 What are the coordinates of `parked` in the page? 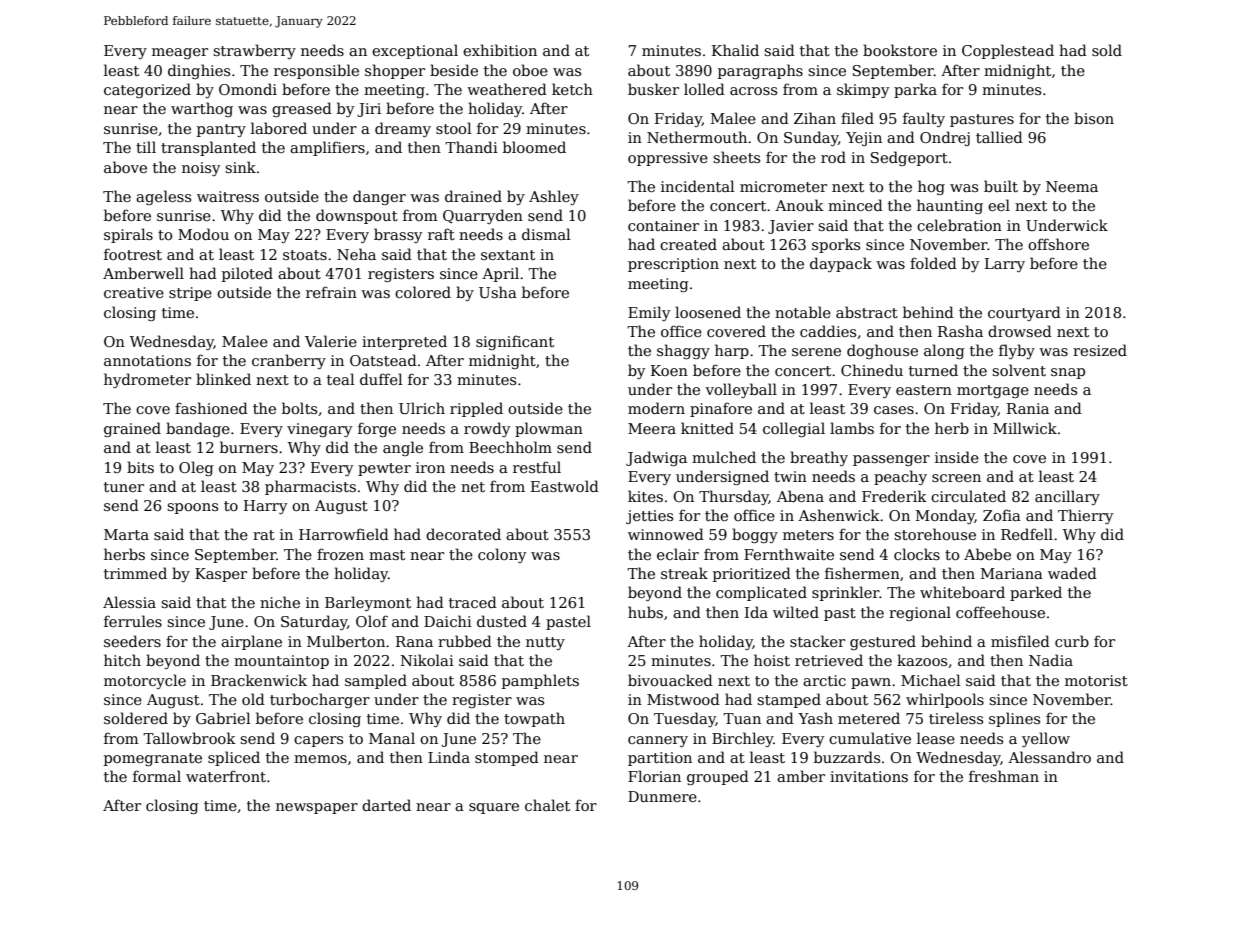 It's located at (1036, 593).
